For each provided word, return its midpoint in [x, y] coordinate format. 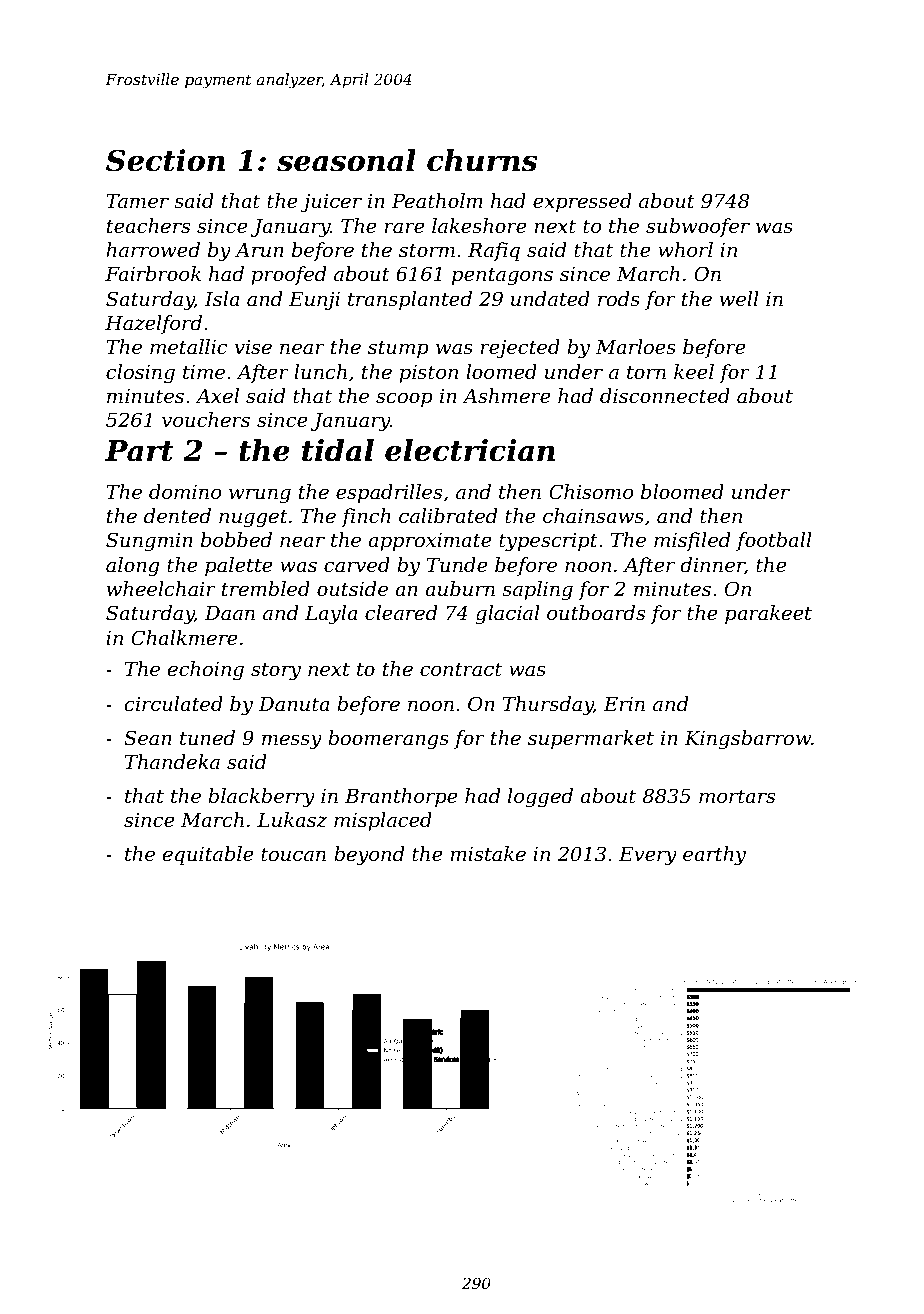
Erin [624, 704]
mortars [737, 796]
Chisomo [591, 492]
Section [165, 160]
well [739, 299]
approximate [430, 542]
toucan [293, 854]
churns [482, 160]
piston [428, 373]
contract [461, 669]
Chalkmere [184, 638]
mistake [488, 854]
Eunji [314, 301]
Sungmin [149, 542]
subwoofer [698, 227]
